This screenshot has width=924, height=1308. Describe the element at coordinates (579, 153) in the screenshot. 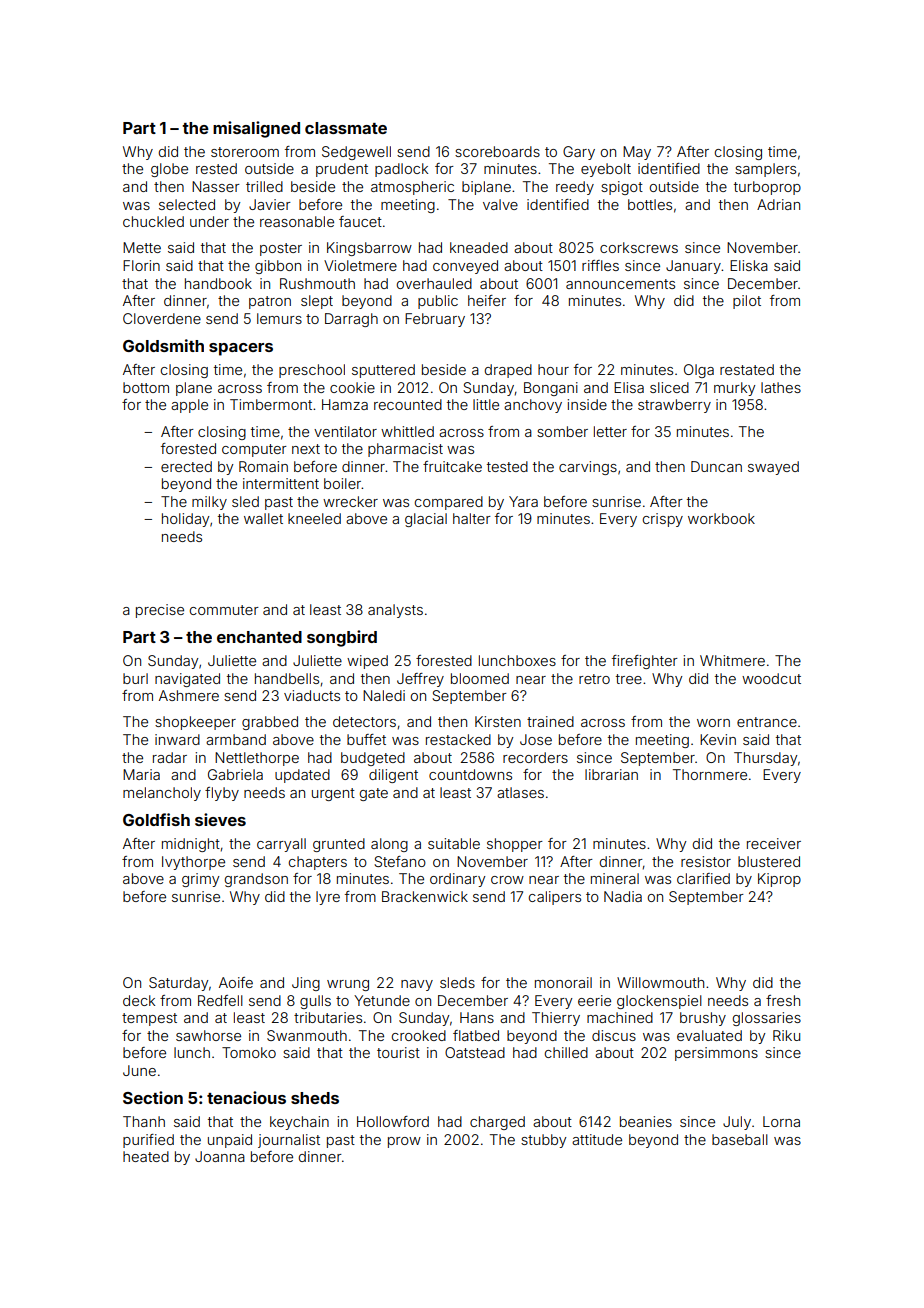

I see `Gary` at that location.
